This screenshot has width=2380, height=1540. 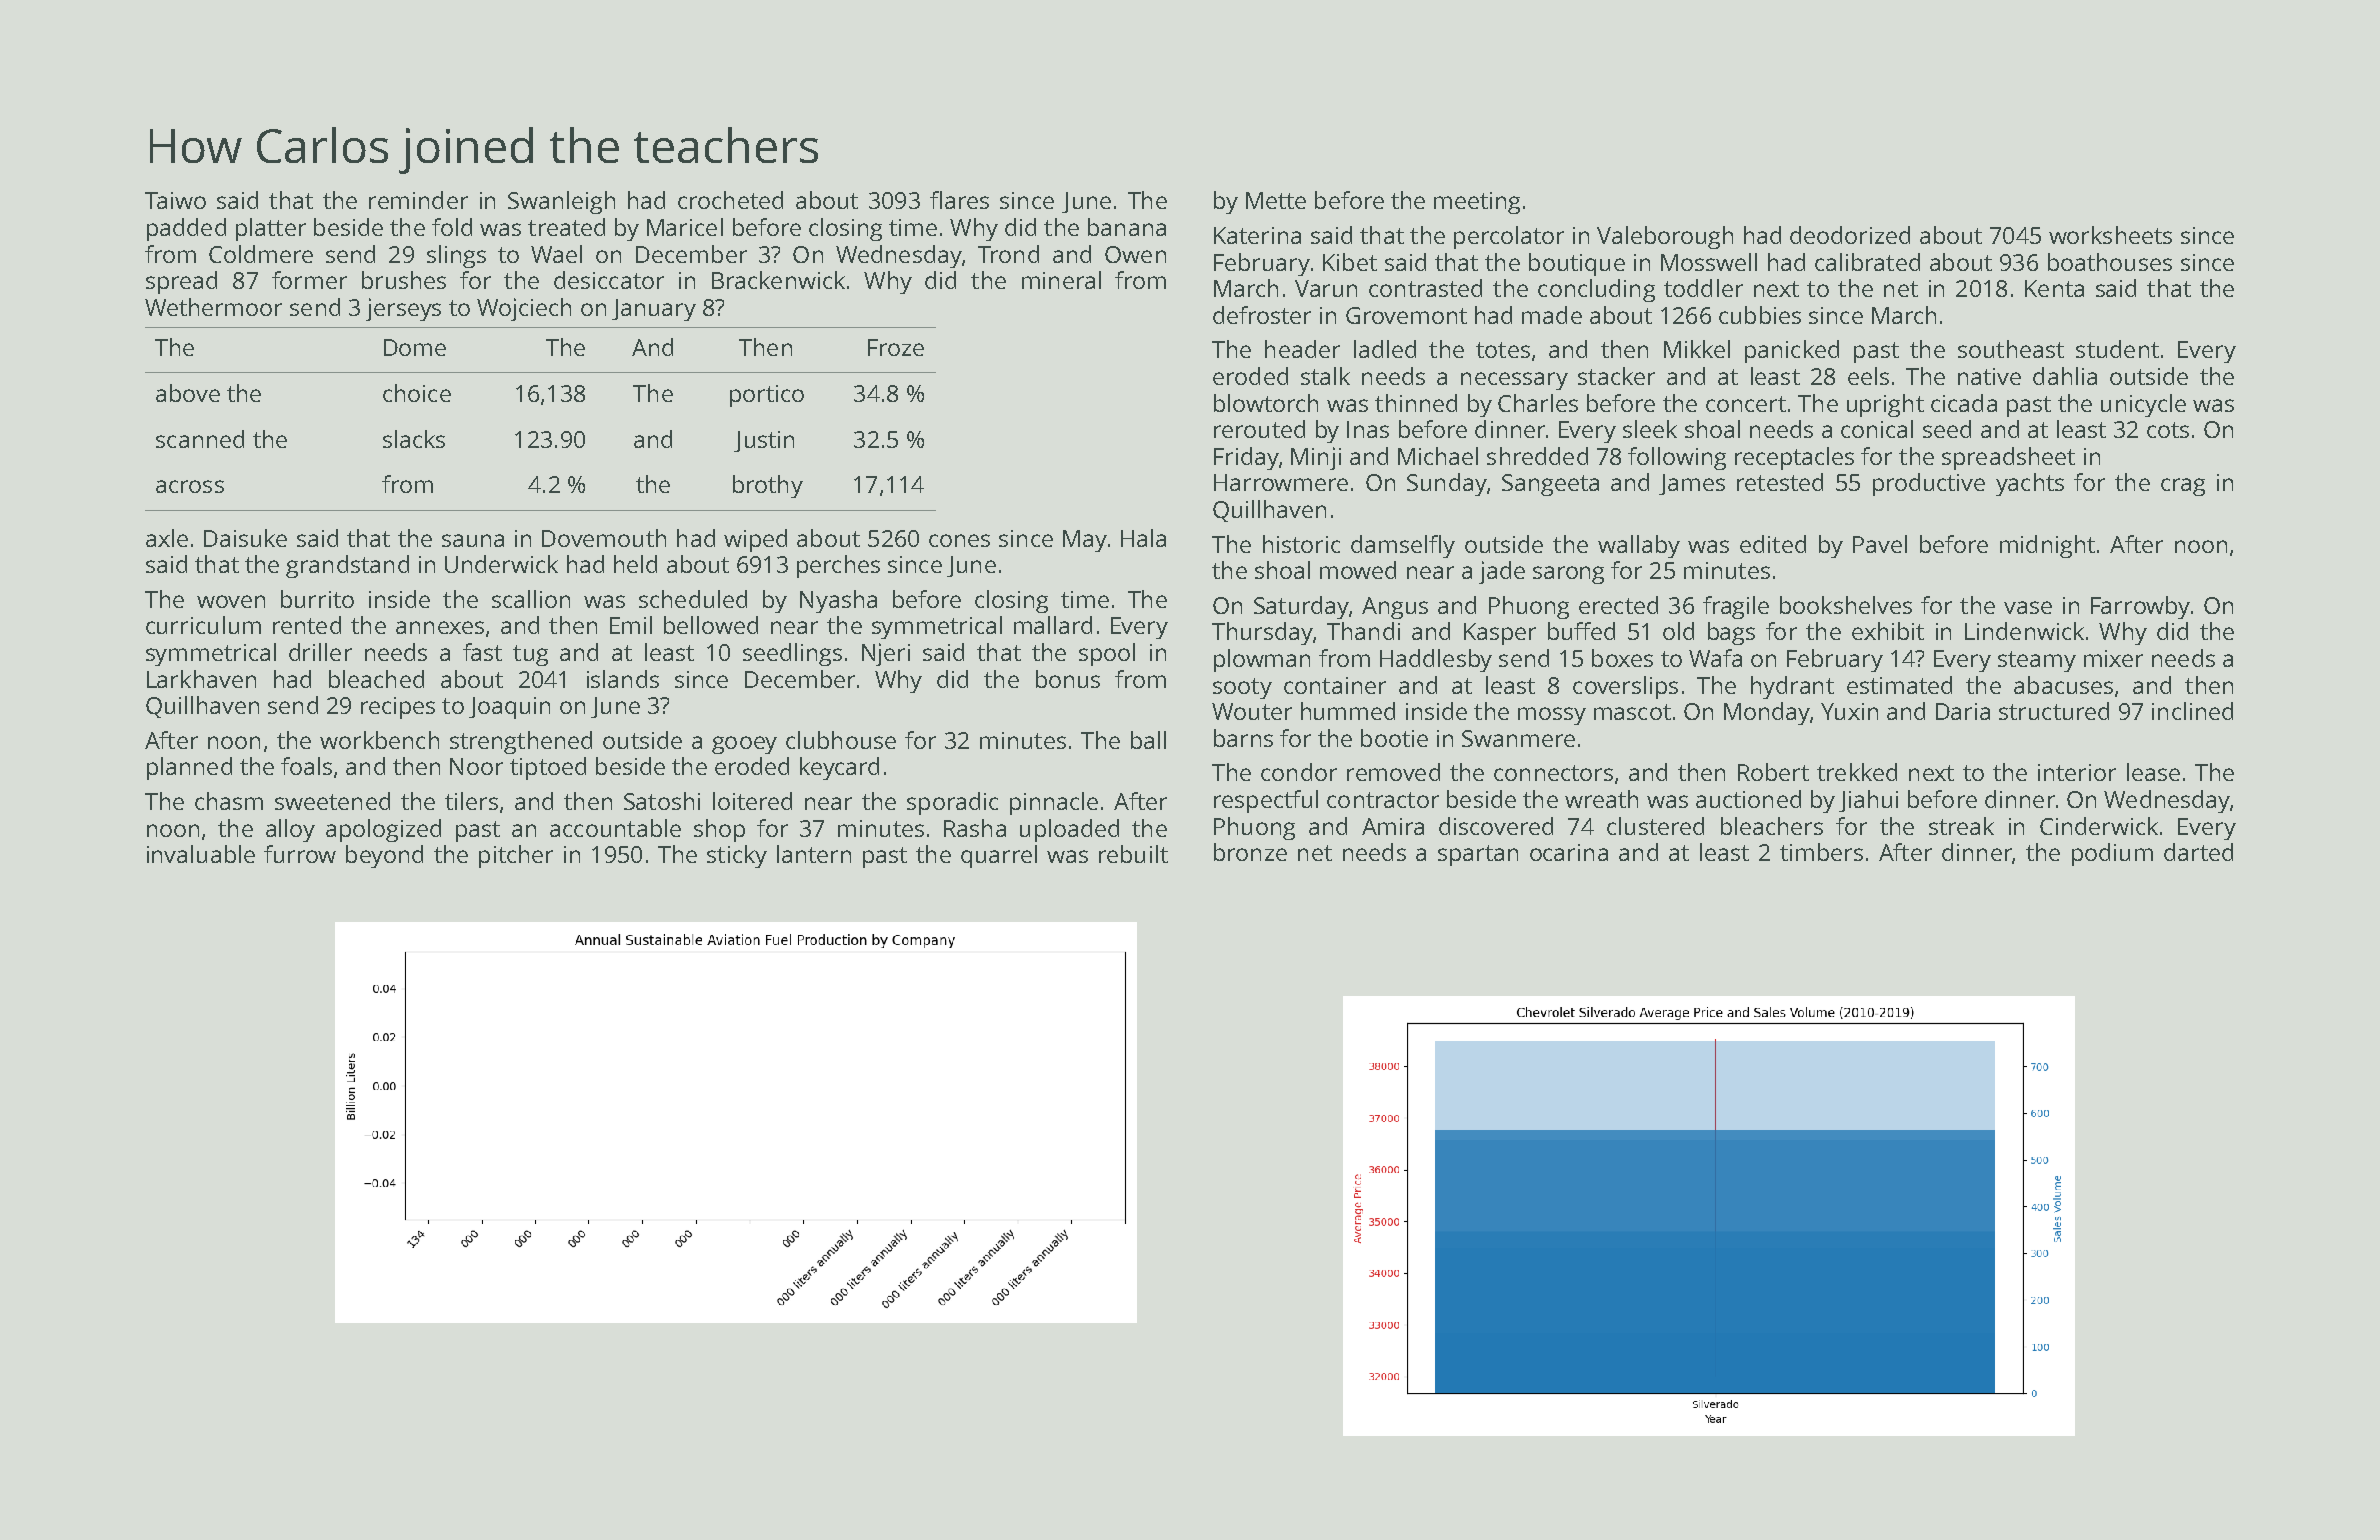 I want to click on Swanleigh, so click(x=561, y=202).
